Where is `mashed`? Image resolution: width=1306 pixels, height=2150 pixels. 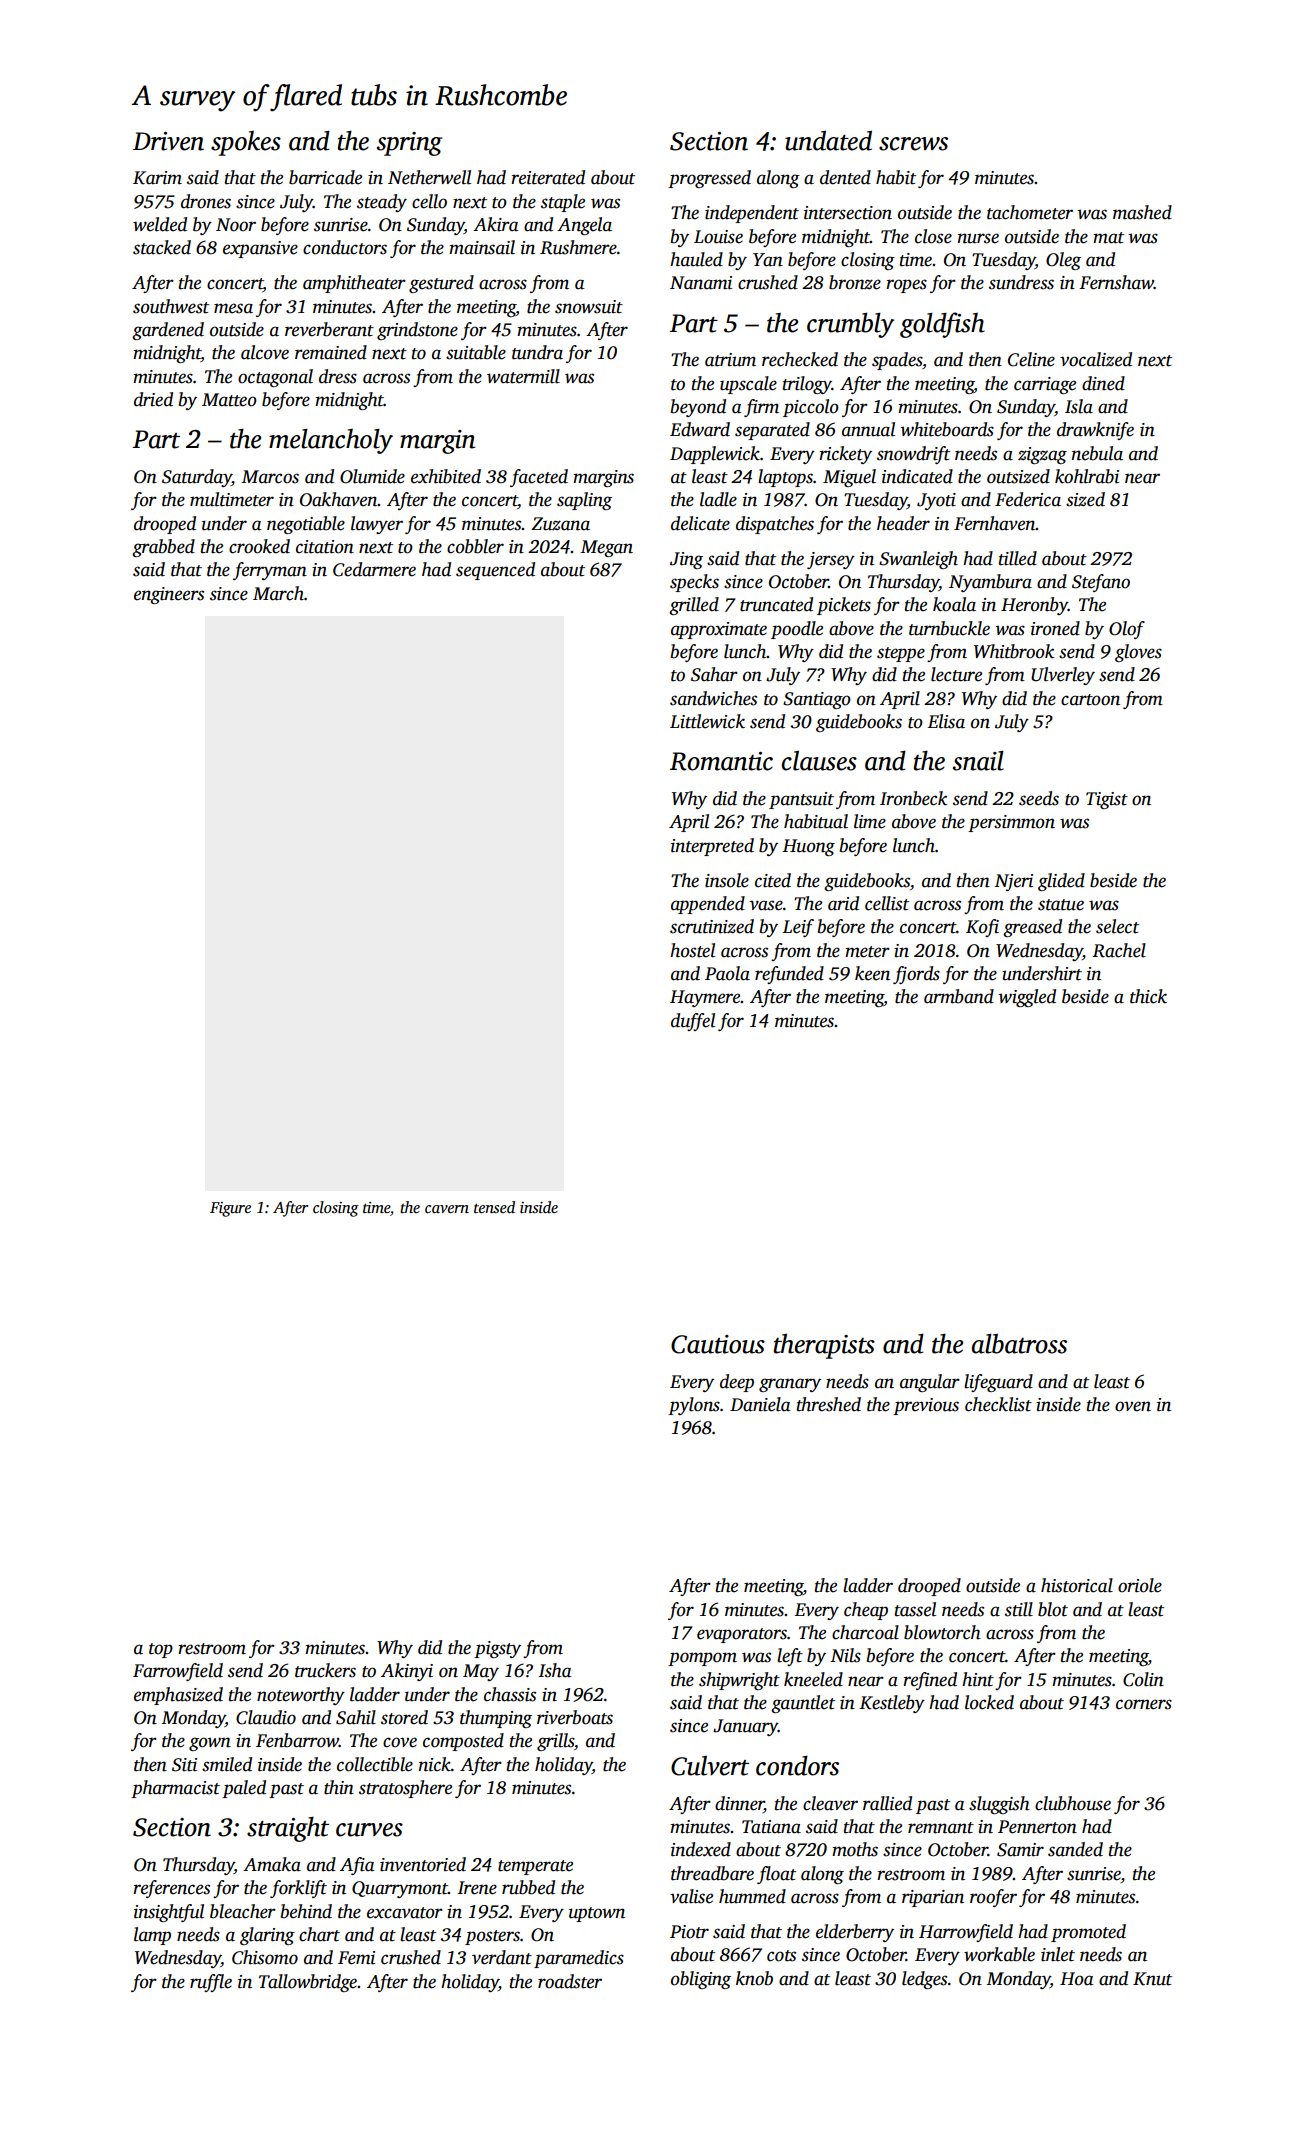
mashed is located at coordinates (1142, 212).
